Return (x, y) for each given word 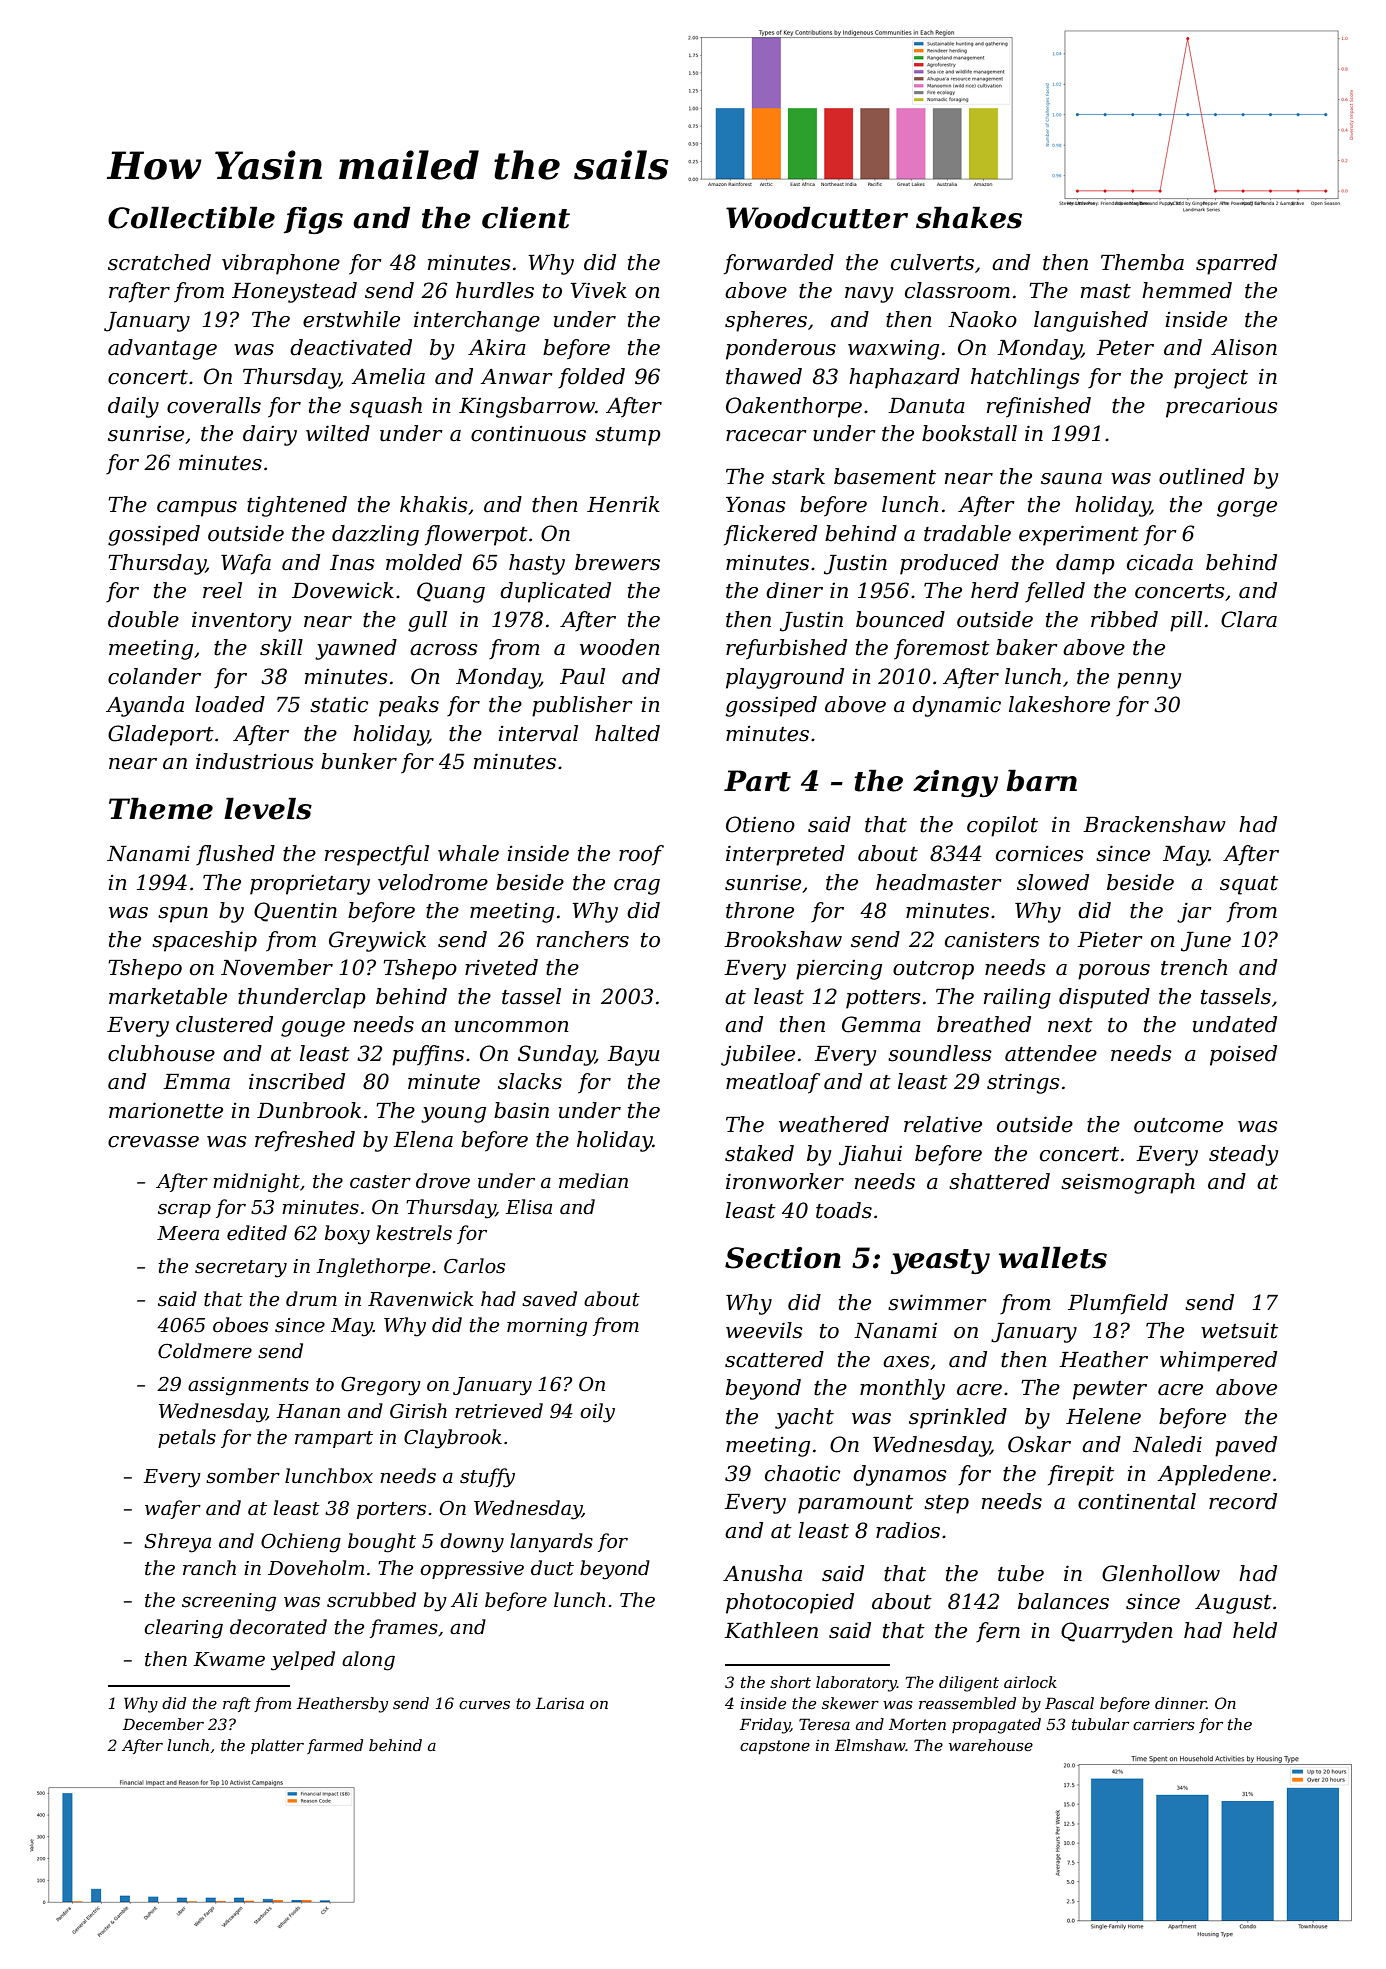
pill (1186, 621)
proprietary (310, 885)
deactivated (351, 347)
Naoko (982, 319)
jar (1194, 912)
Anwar (516, 377)
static (339, 705)
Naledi (1167, 1444)
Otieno (760, 824)
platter (277, 1746)
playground (785, 678)
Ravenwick (420, 1299)
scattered (774, 1359)
